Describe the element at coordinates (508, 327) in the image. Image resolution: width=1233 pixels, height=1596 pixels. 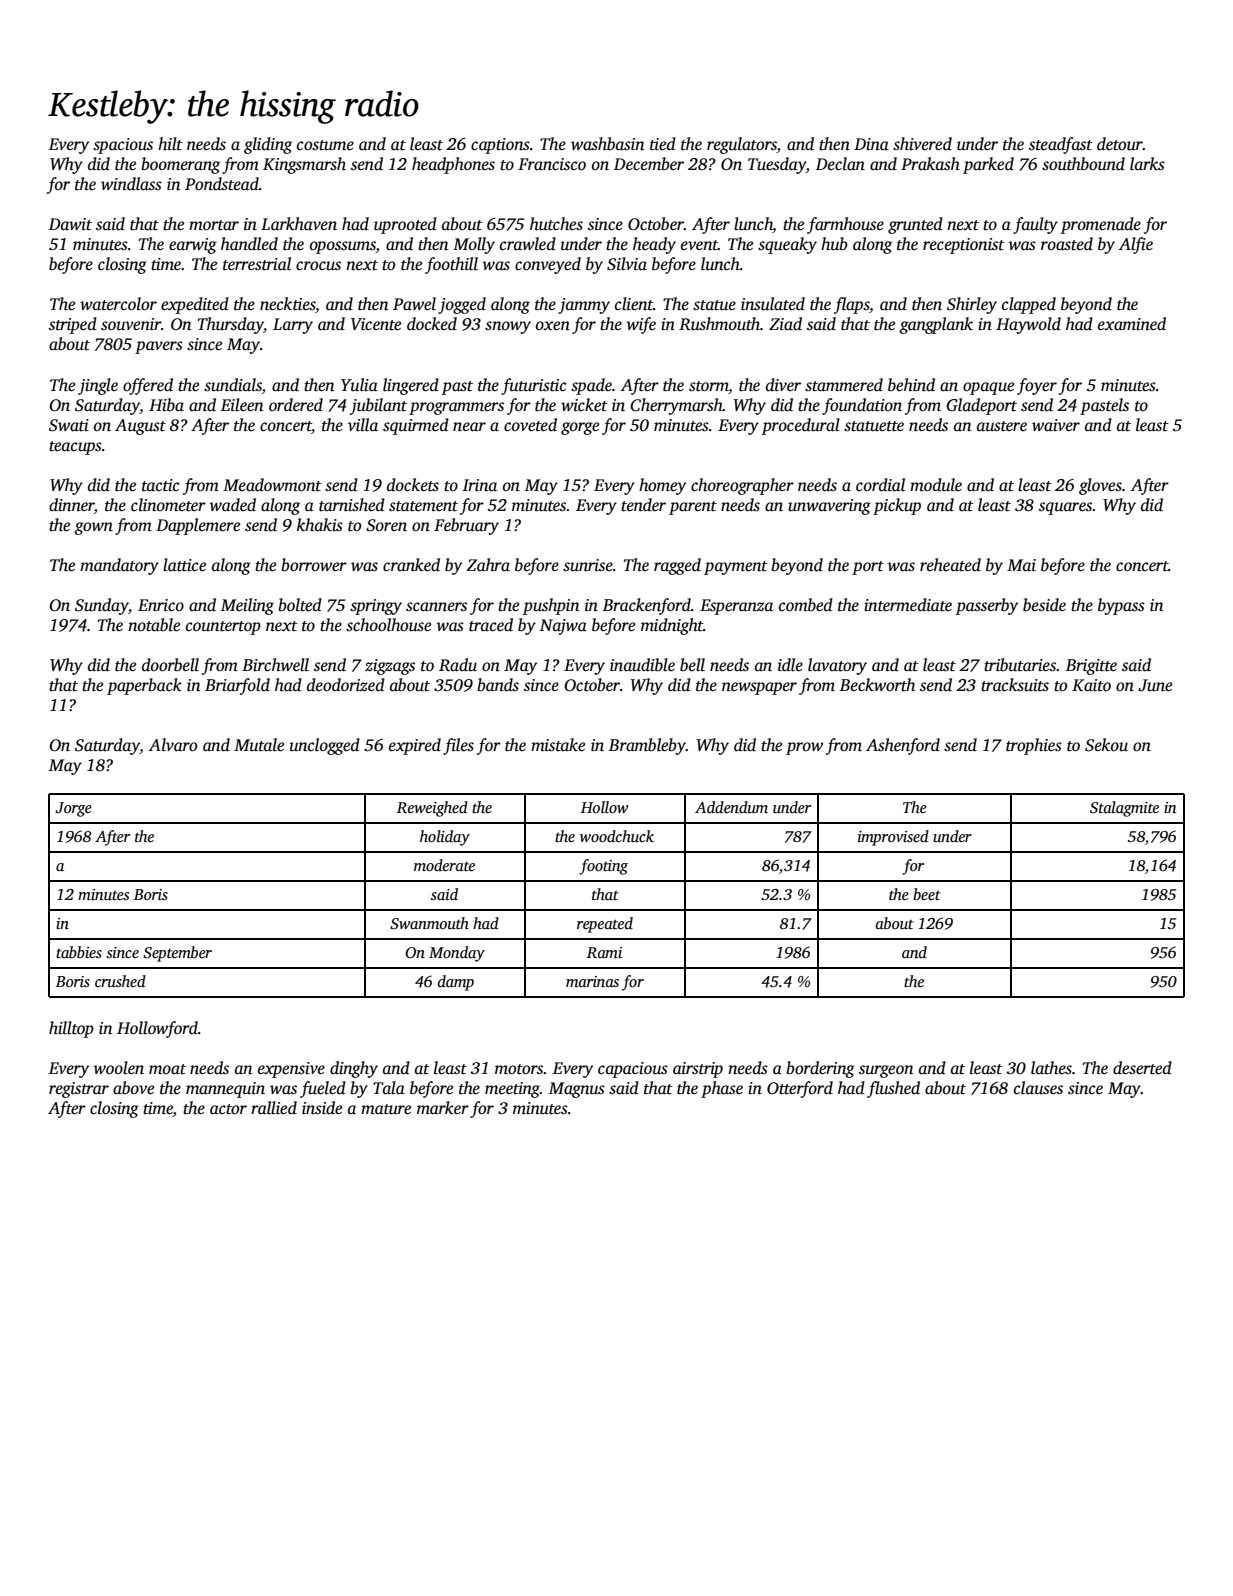
I see `snowy` at that location.
